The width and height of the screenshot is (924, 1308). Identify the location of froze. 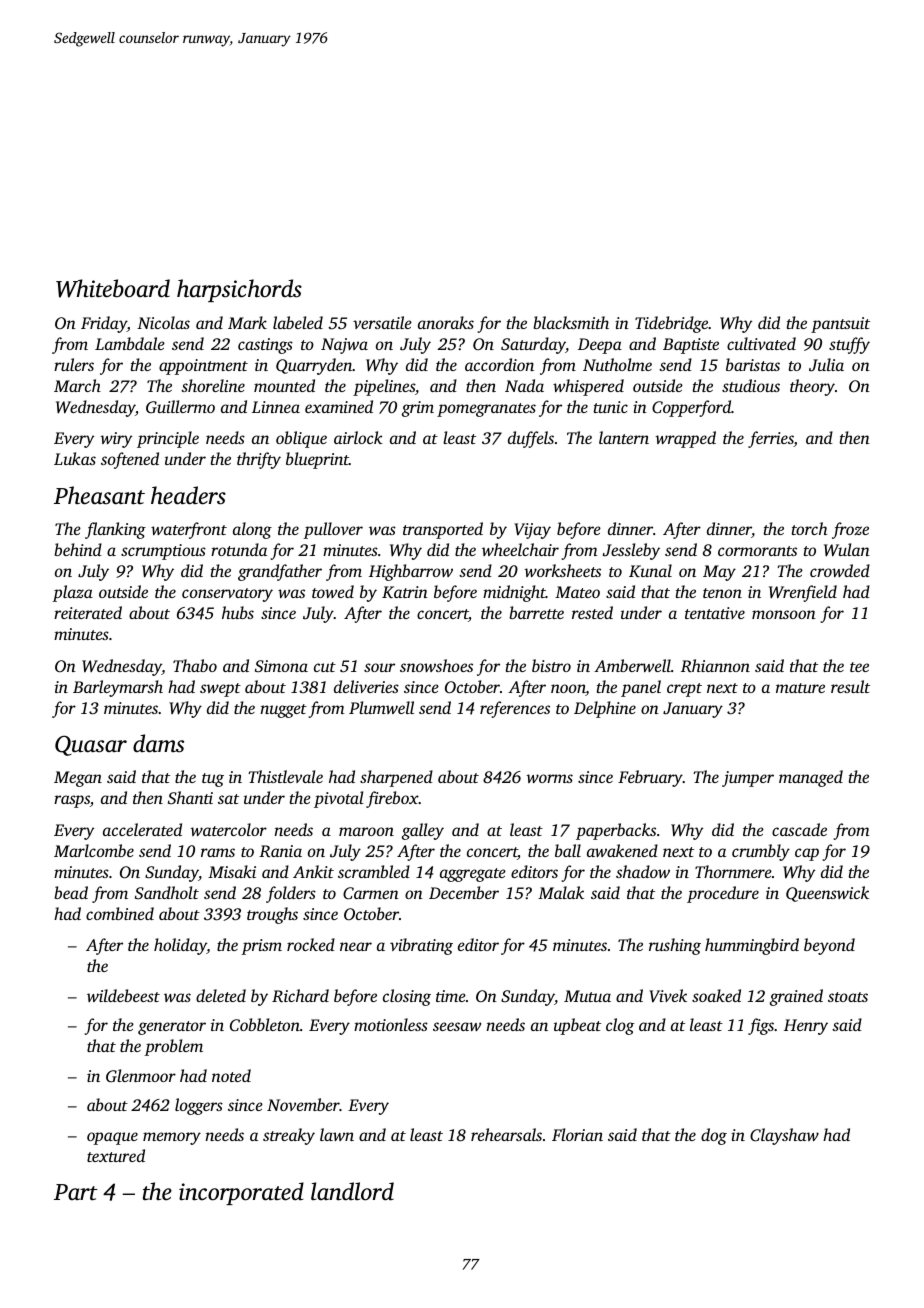
(850, 530).
